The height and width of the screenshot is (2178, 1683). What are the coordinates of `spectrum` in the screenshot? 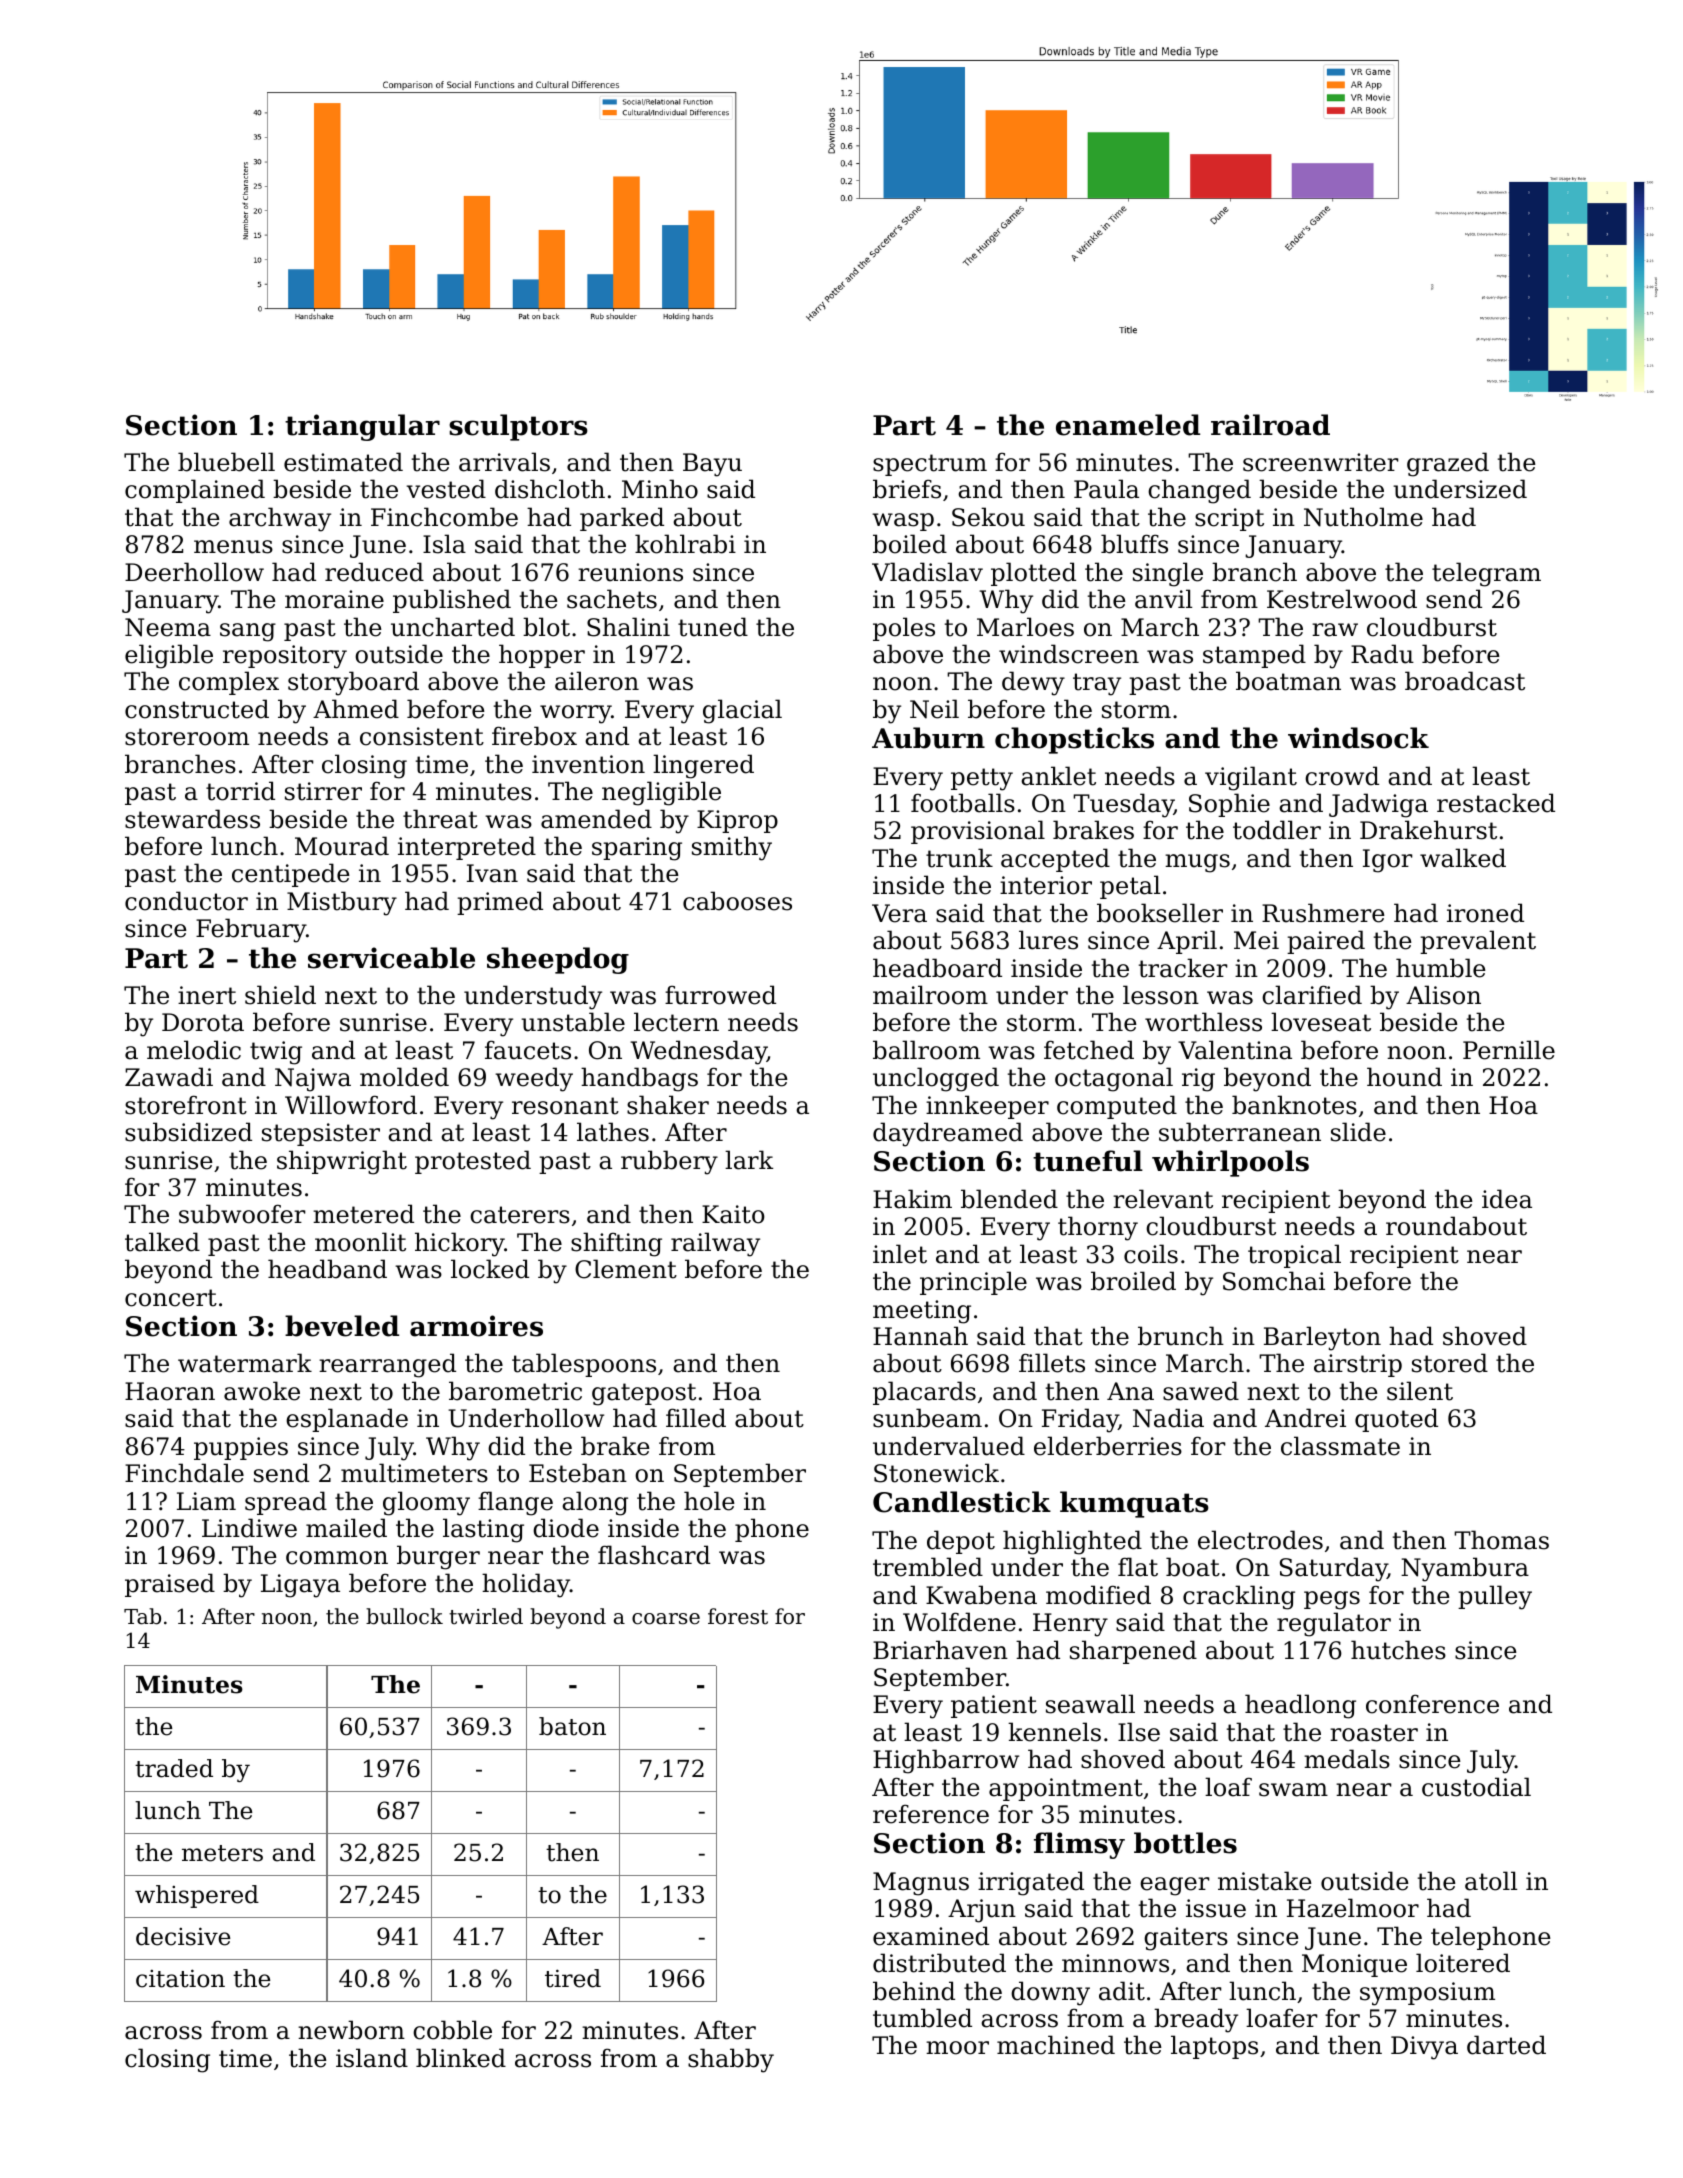 It's located at (930, 465).
